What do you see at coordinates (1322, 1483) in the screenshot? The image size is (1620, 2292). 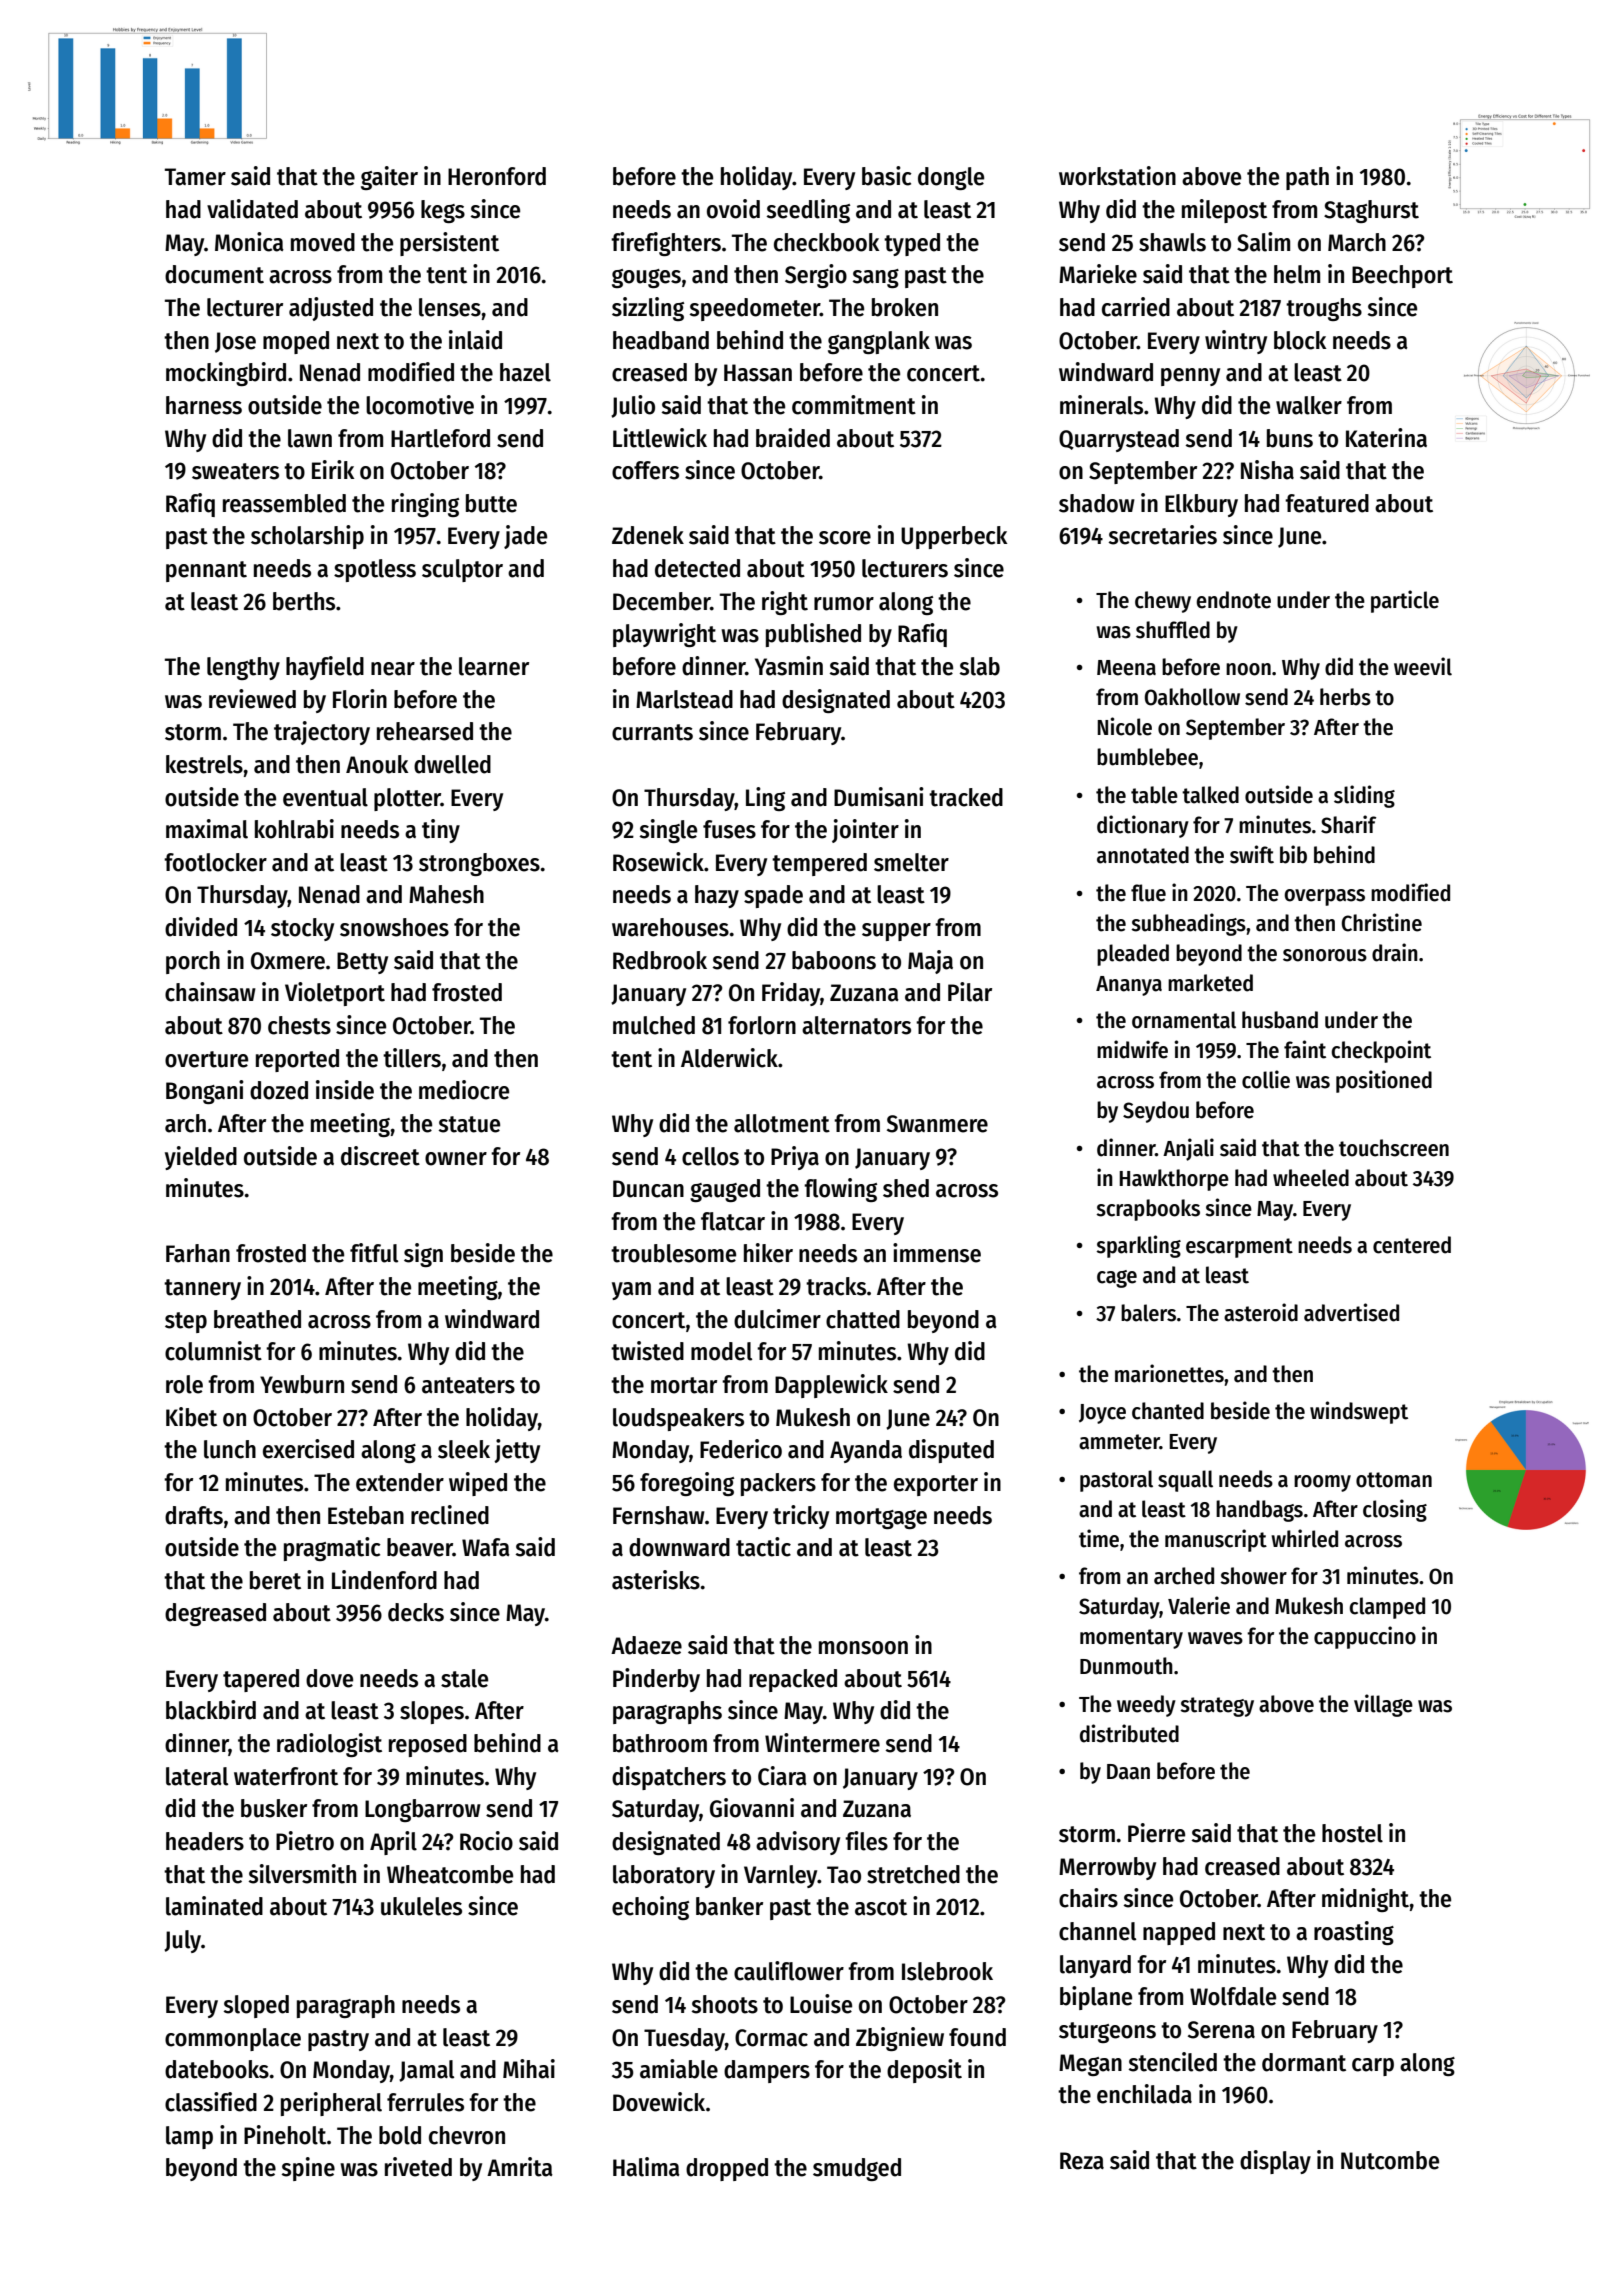 I see `roomy` at bounding box center [1322, 1483].
